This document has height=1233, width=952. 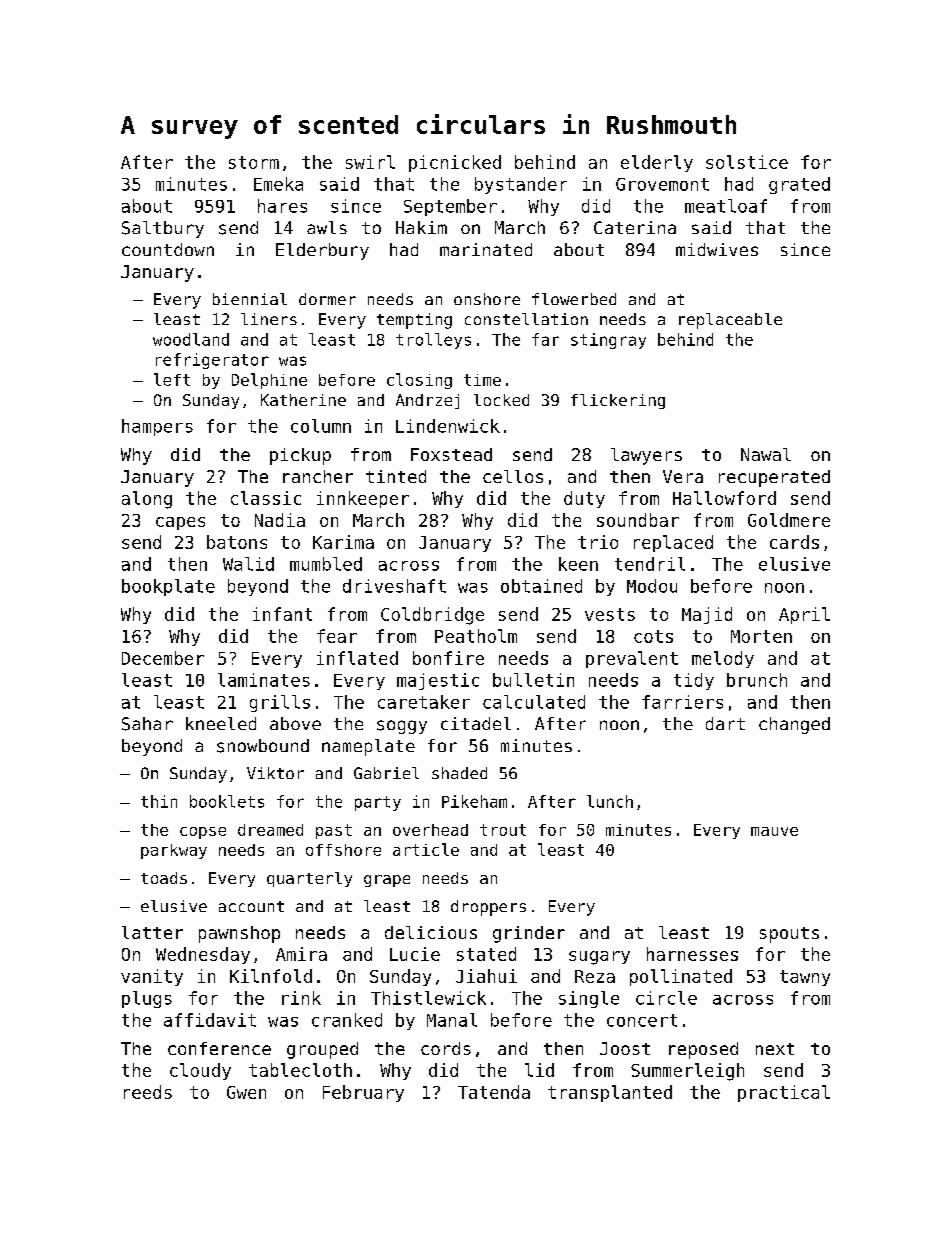 I want to click on along, so click(x=147, y=500).
